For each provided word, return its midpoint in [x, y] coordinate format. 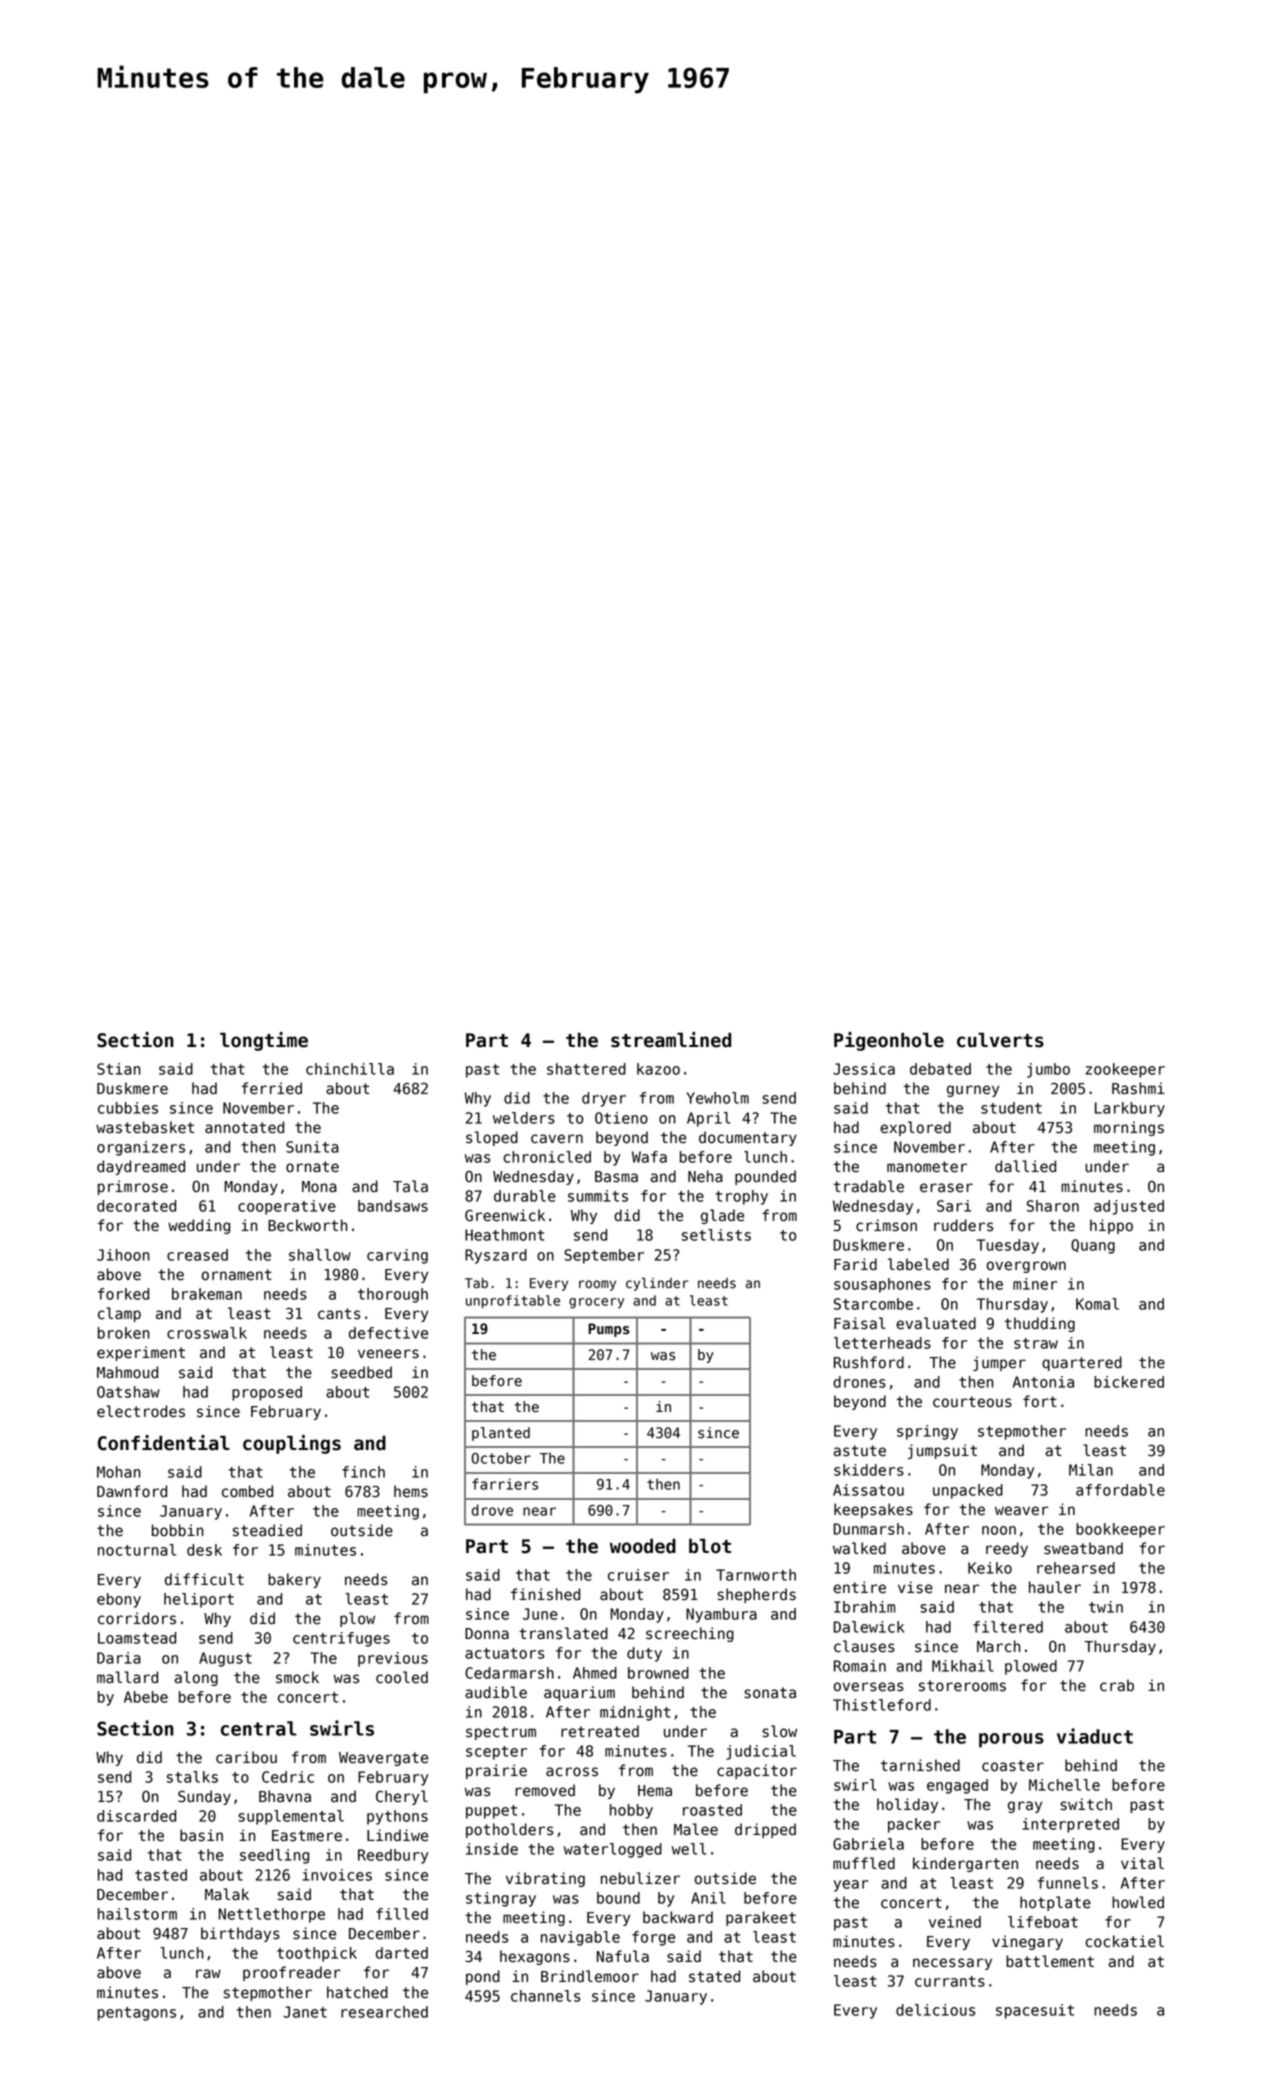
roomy [597, 1285]
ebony [119, 1600]
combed [247, 1491]
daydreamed [141, 1167]
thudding [1040, 1324]
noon [999, 1530]
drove [492, 1510]
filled [402, 1914]
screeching [690, 1634]
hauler [1055, 1587]
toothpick [317, 1954]
